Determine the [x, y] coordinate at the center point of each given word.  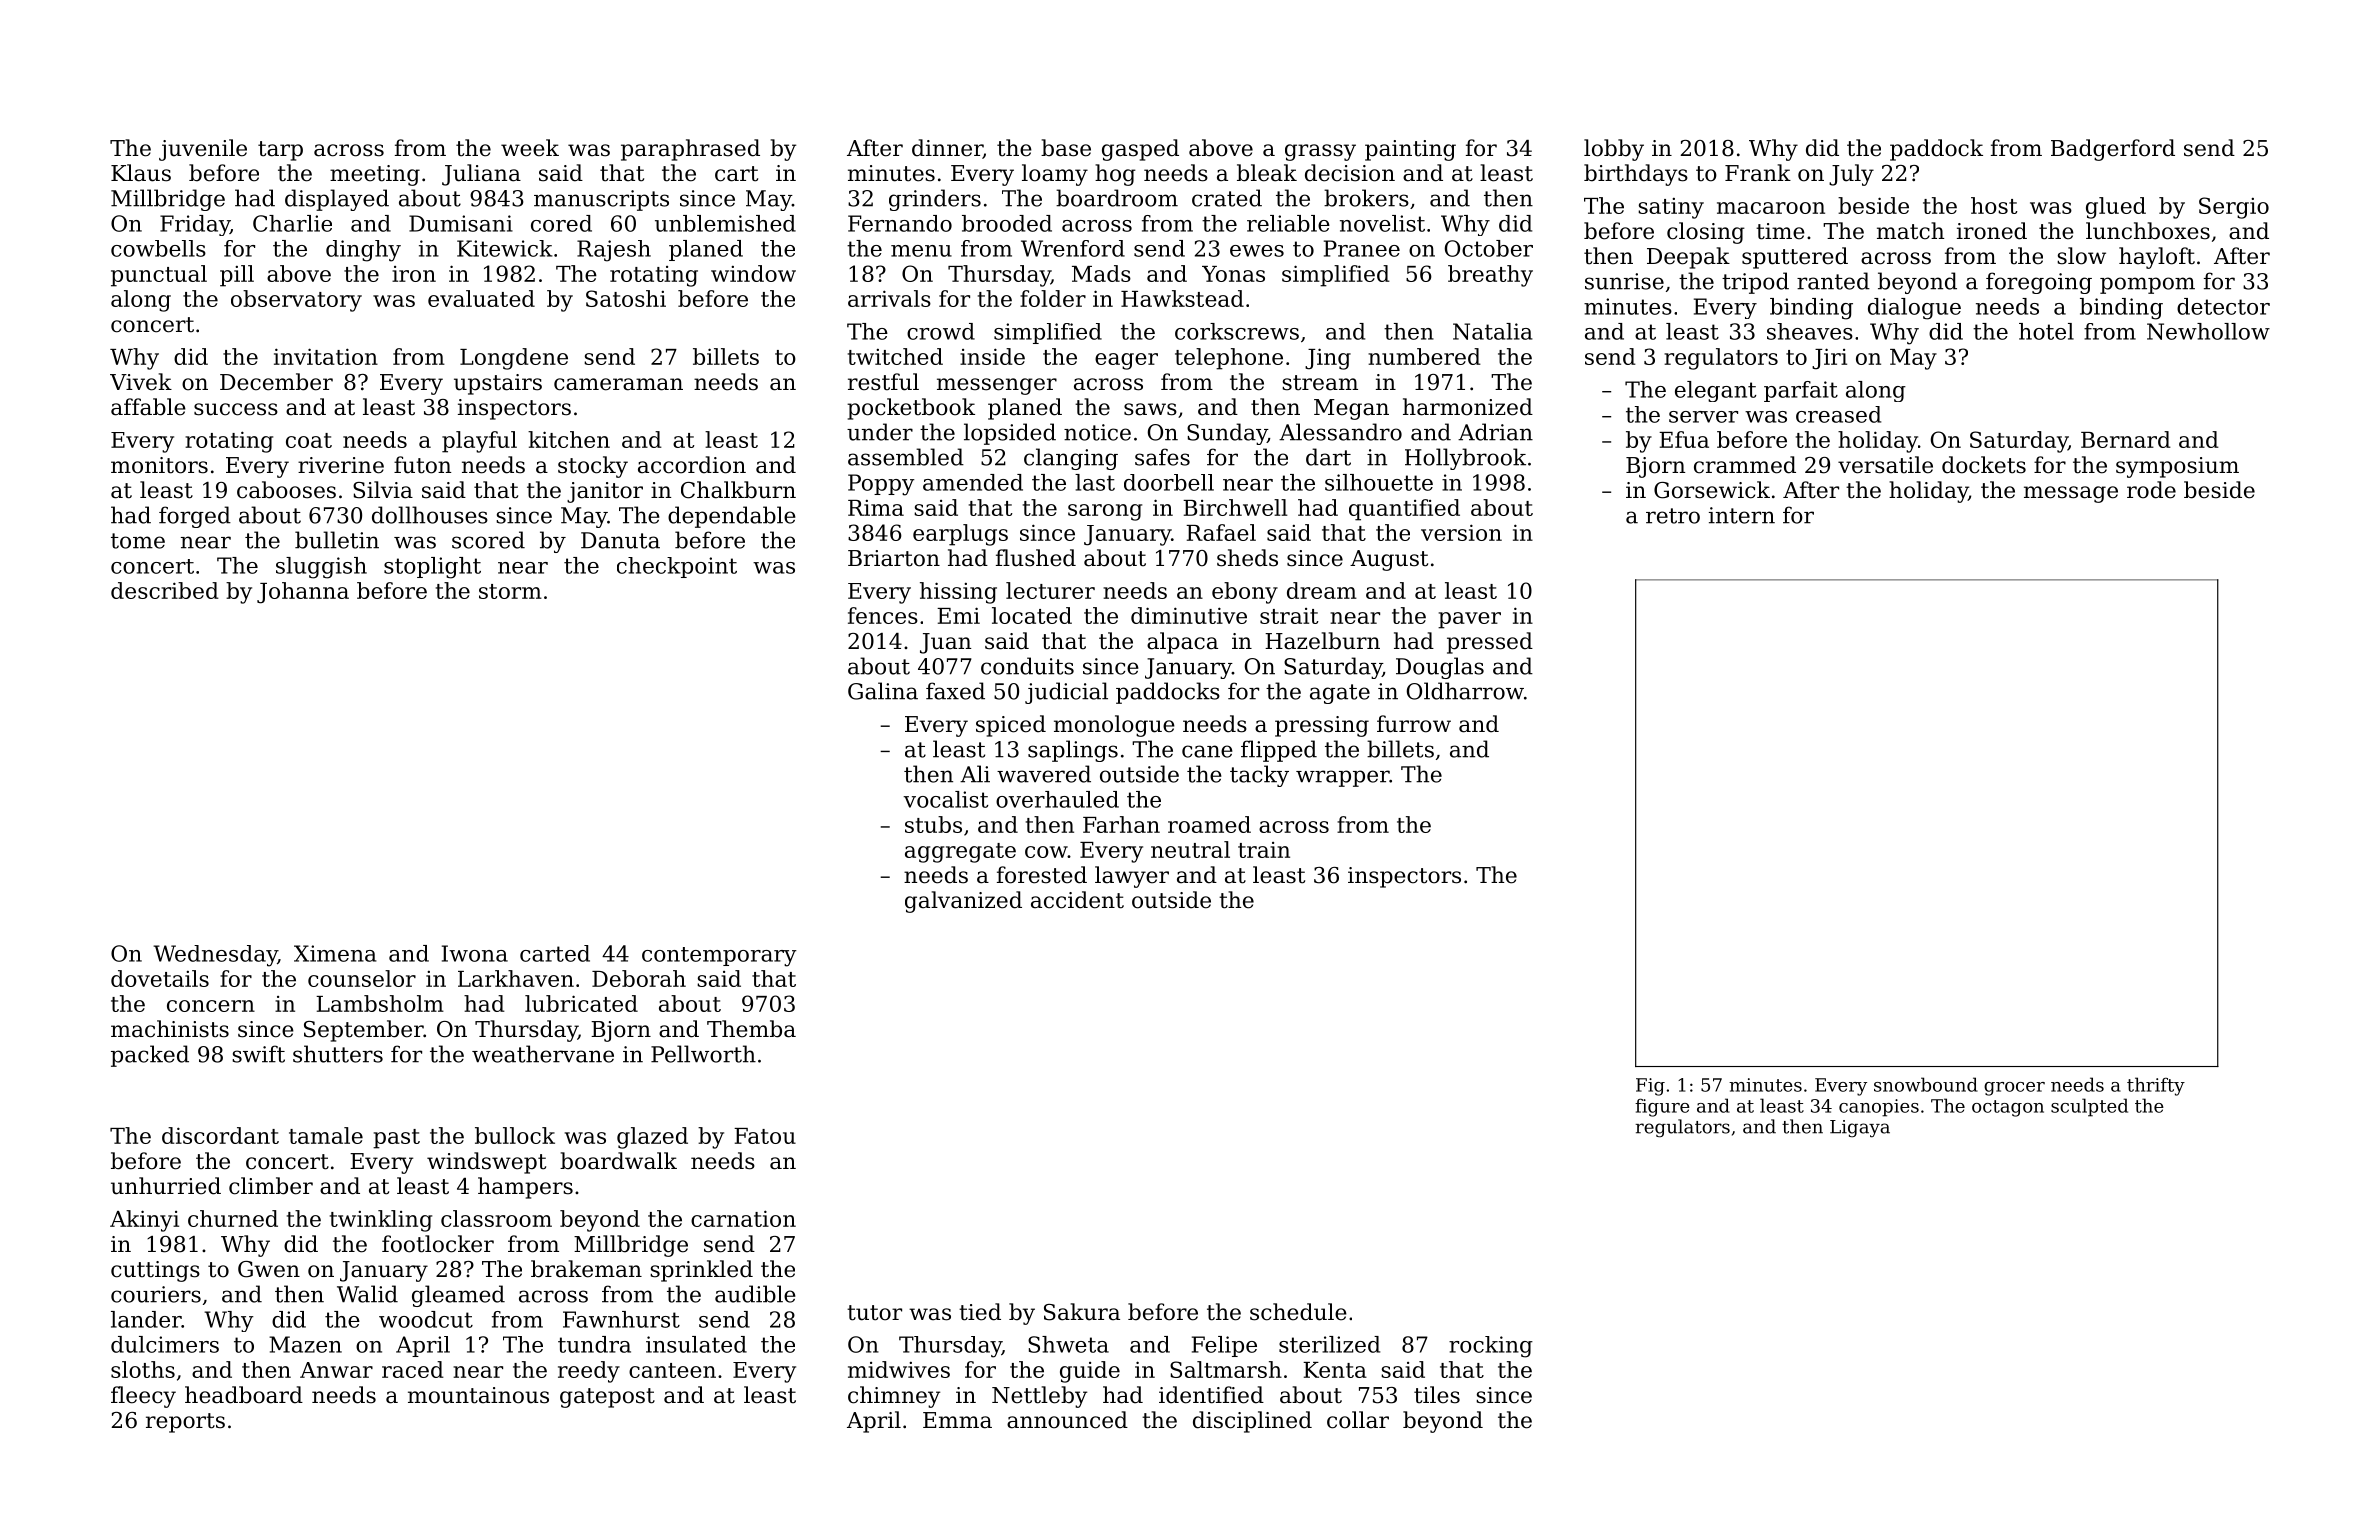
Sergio [2234, 208]
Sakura [1082, 1312]
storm [510, 591]
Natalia [1493, 331]
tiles [1437, 1395]
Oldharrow [1465, 691]
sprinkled [701, 1271]
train [1264, 850]
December [276, 382]
